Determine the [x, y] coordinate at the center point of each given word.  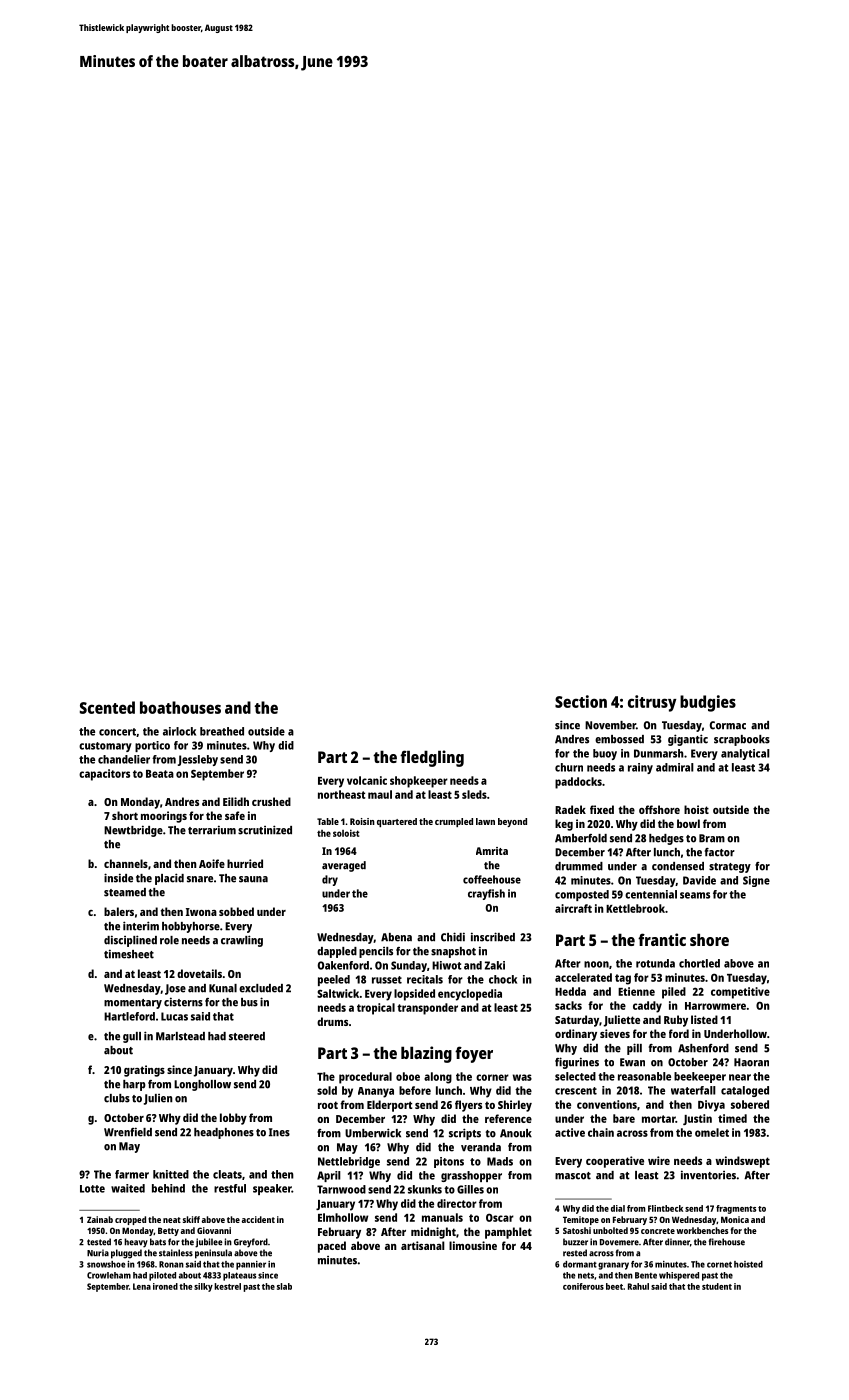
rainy [640, 768]
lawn [485, 821]
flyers [468, 1106]
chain [601, 1132]
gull [132, 1037]
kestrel [227, 1286]
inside [118, 878]
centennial [651, 894]
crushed [271, 801]
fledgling [432, 758]
